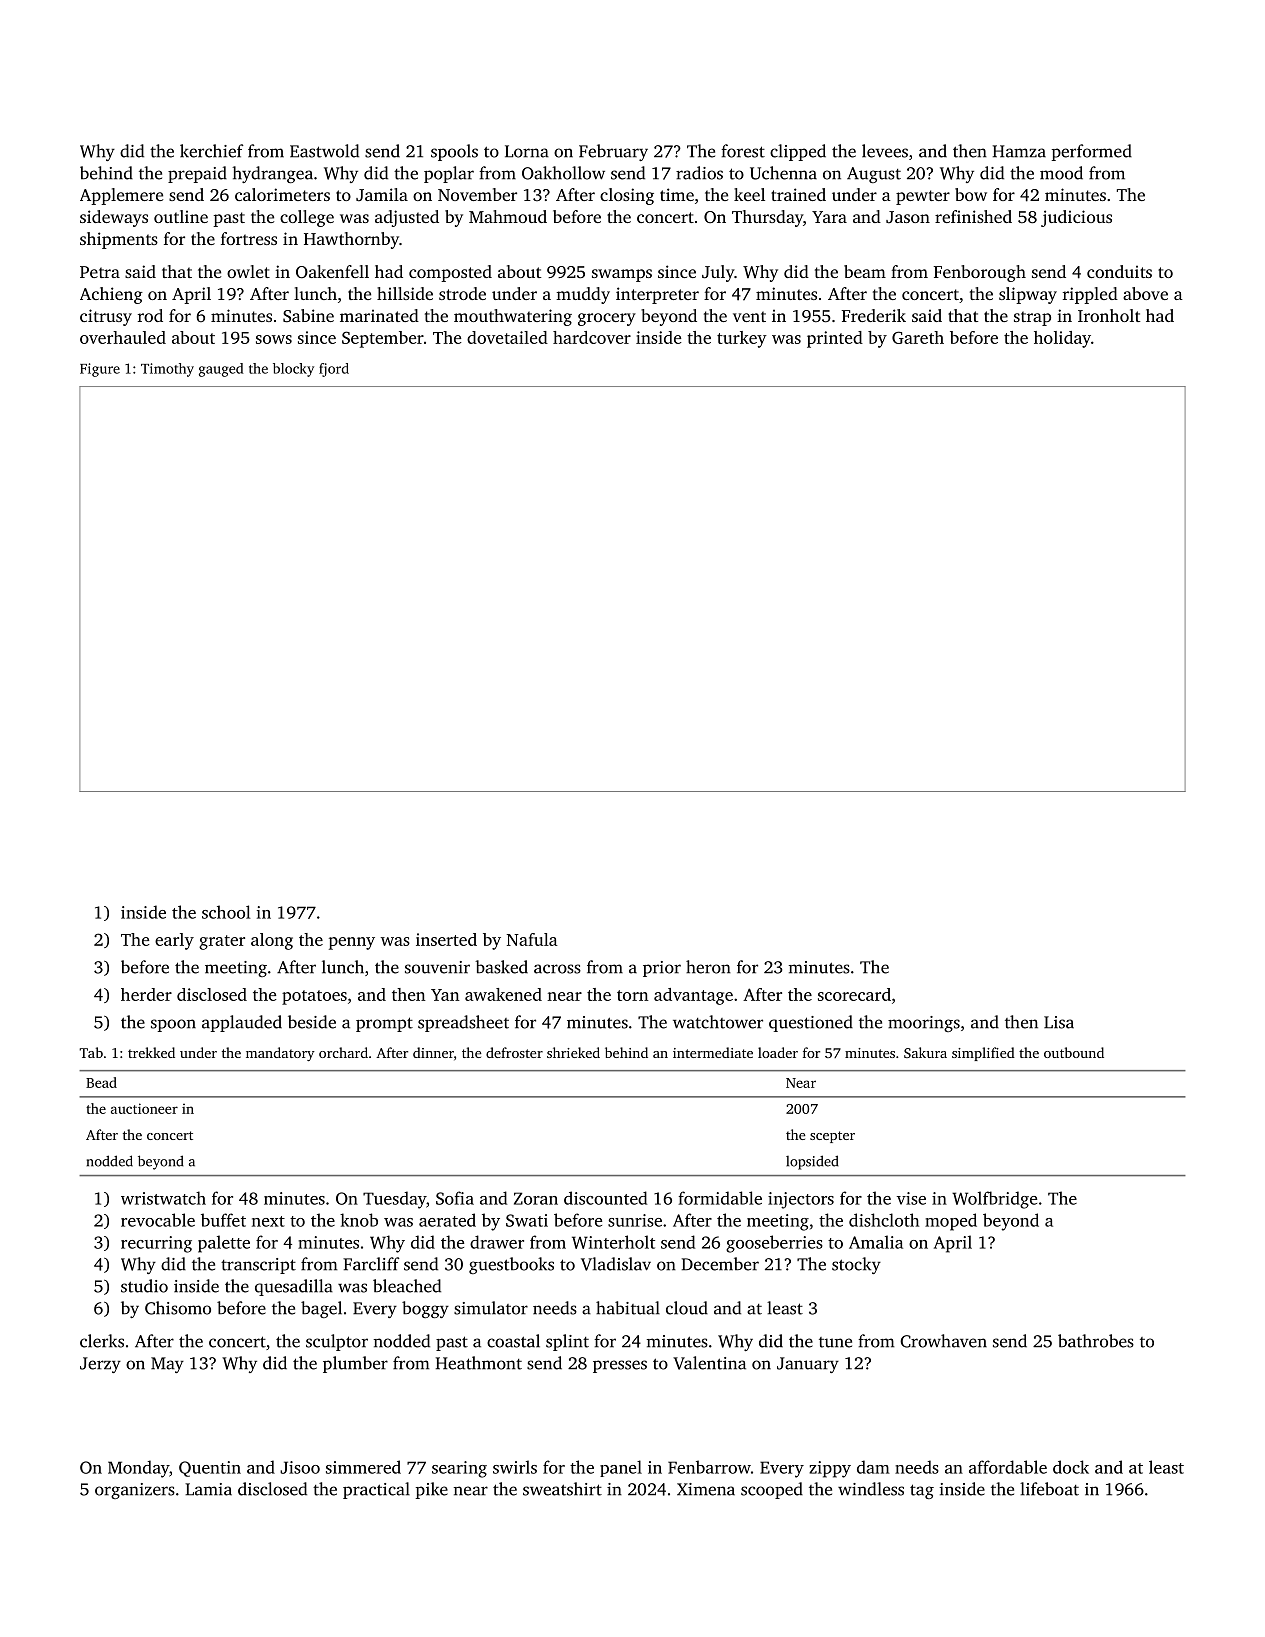  Describe the element at coordinates (854, 994) in the screenshot. I see `scorecard` at that location.
